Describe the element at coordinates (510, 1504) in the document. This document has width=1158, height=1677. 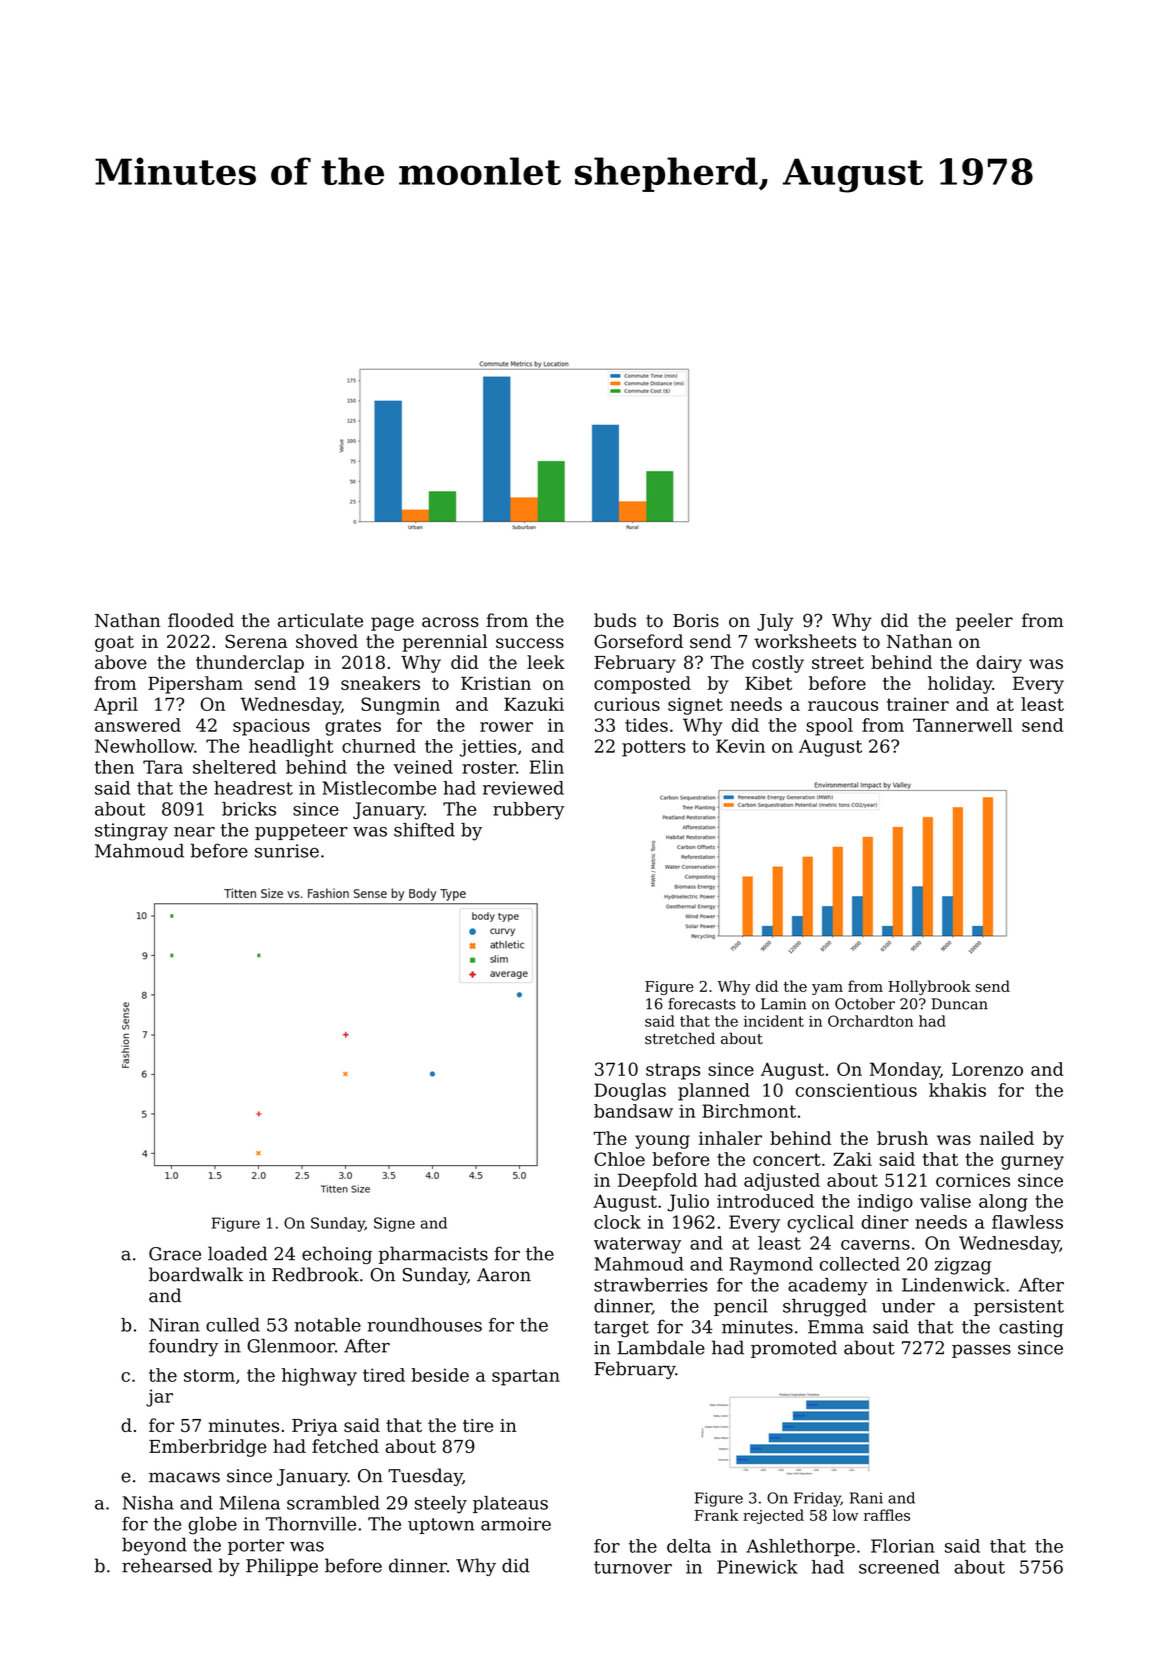
I see `plateaus` at that location.
